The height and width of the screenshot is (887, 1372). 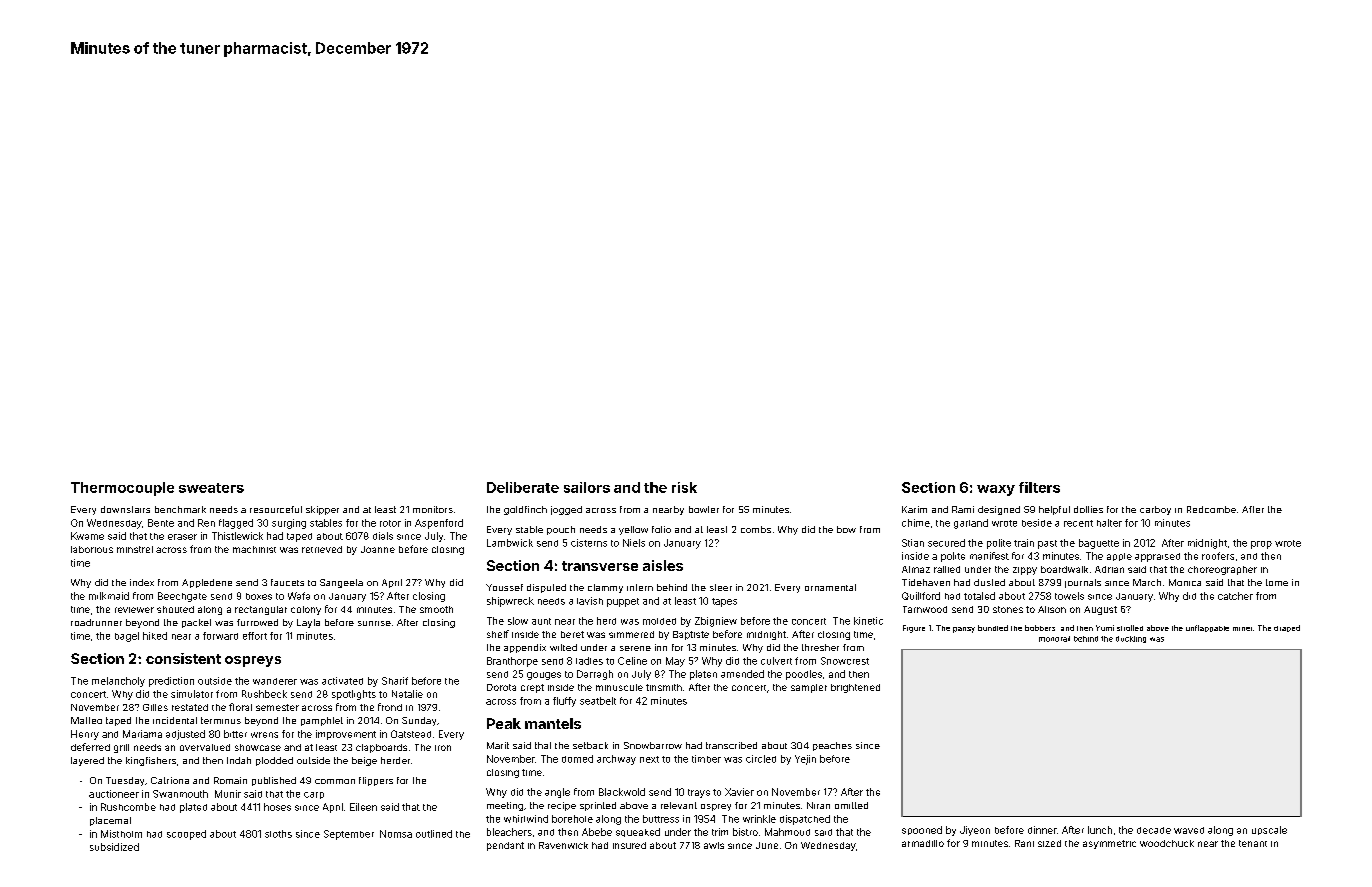 I want to click on spotlights, so click(x=354, y=695).
